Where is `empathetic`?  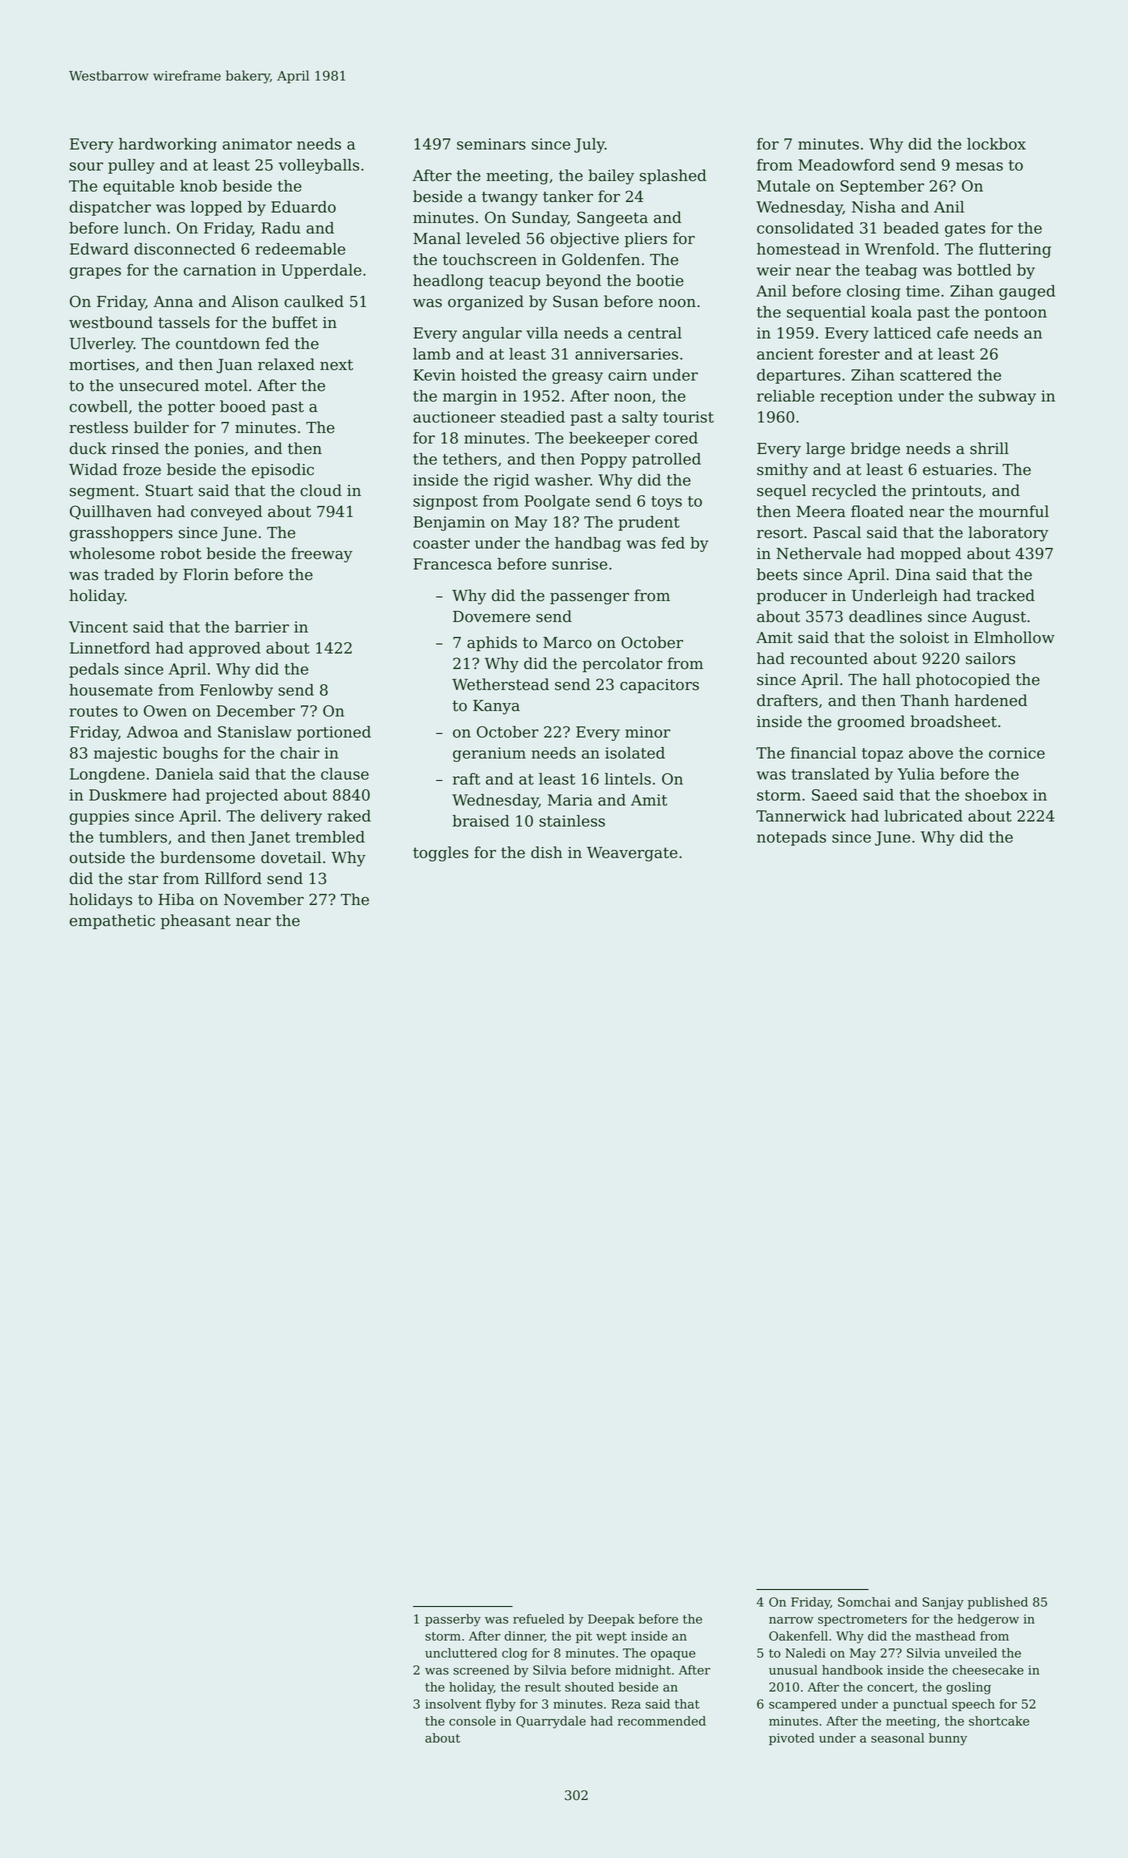 empathetic is located at coordinates (112, 922).
